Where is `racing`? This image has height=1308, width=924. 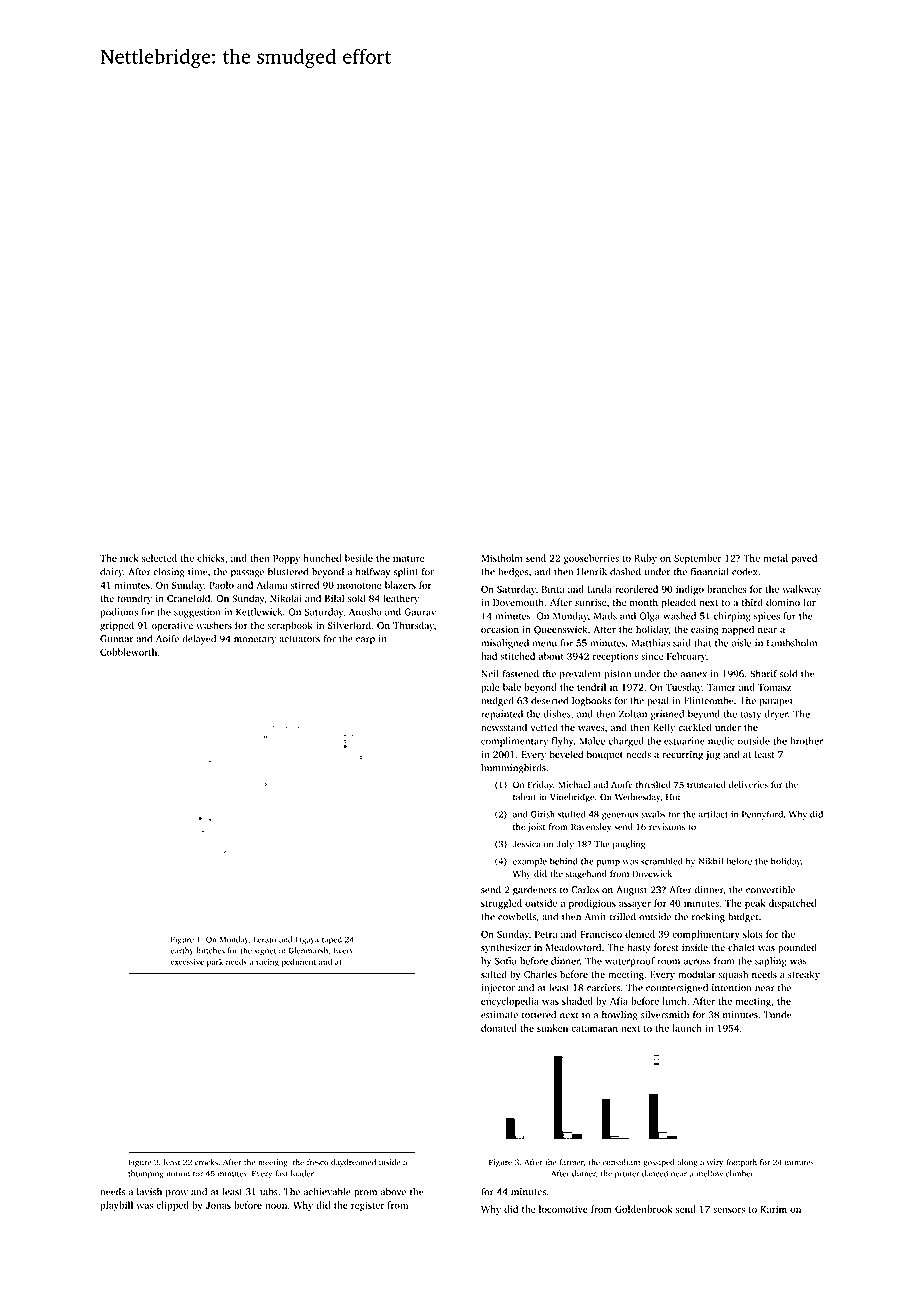
racing is located at coordinates (267, 963).
